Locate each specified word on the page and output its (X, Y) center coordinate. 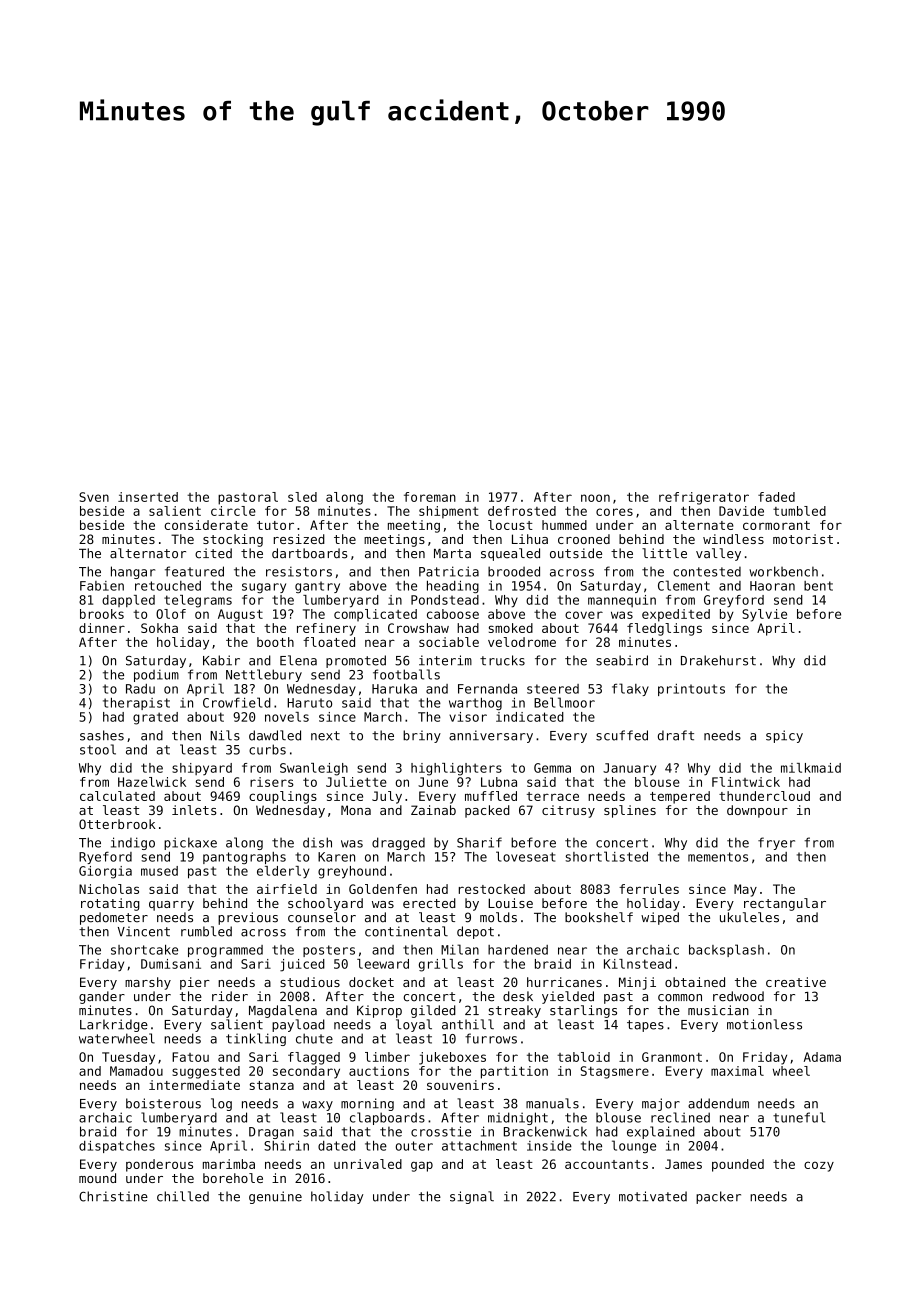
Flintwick (746, 782)
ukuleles (749, 917)
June (433, 782)
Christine (113, 1196)
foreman (430, 497)
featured (194, 571)
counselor (322, 917)
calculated (117, 796)
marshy (148, 983)
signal (472, 1197)
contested (707, 572)
